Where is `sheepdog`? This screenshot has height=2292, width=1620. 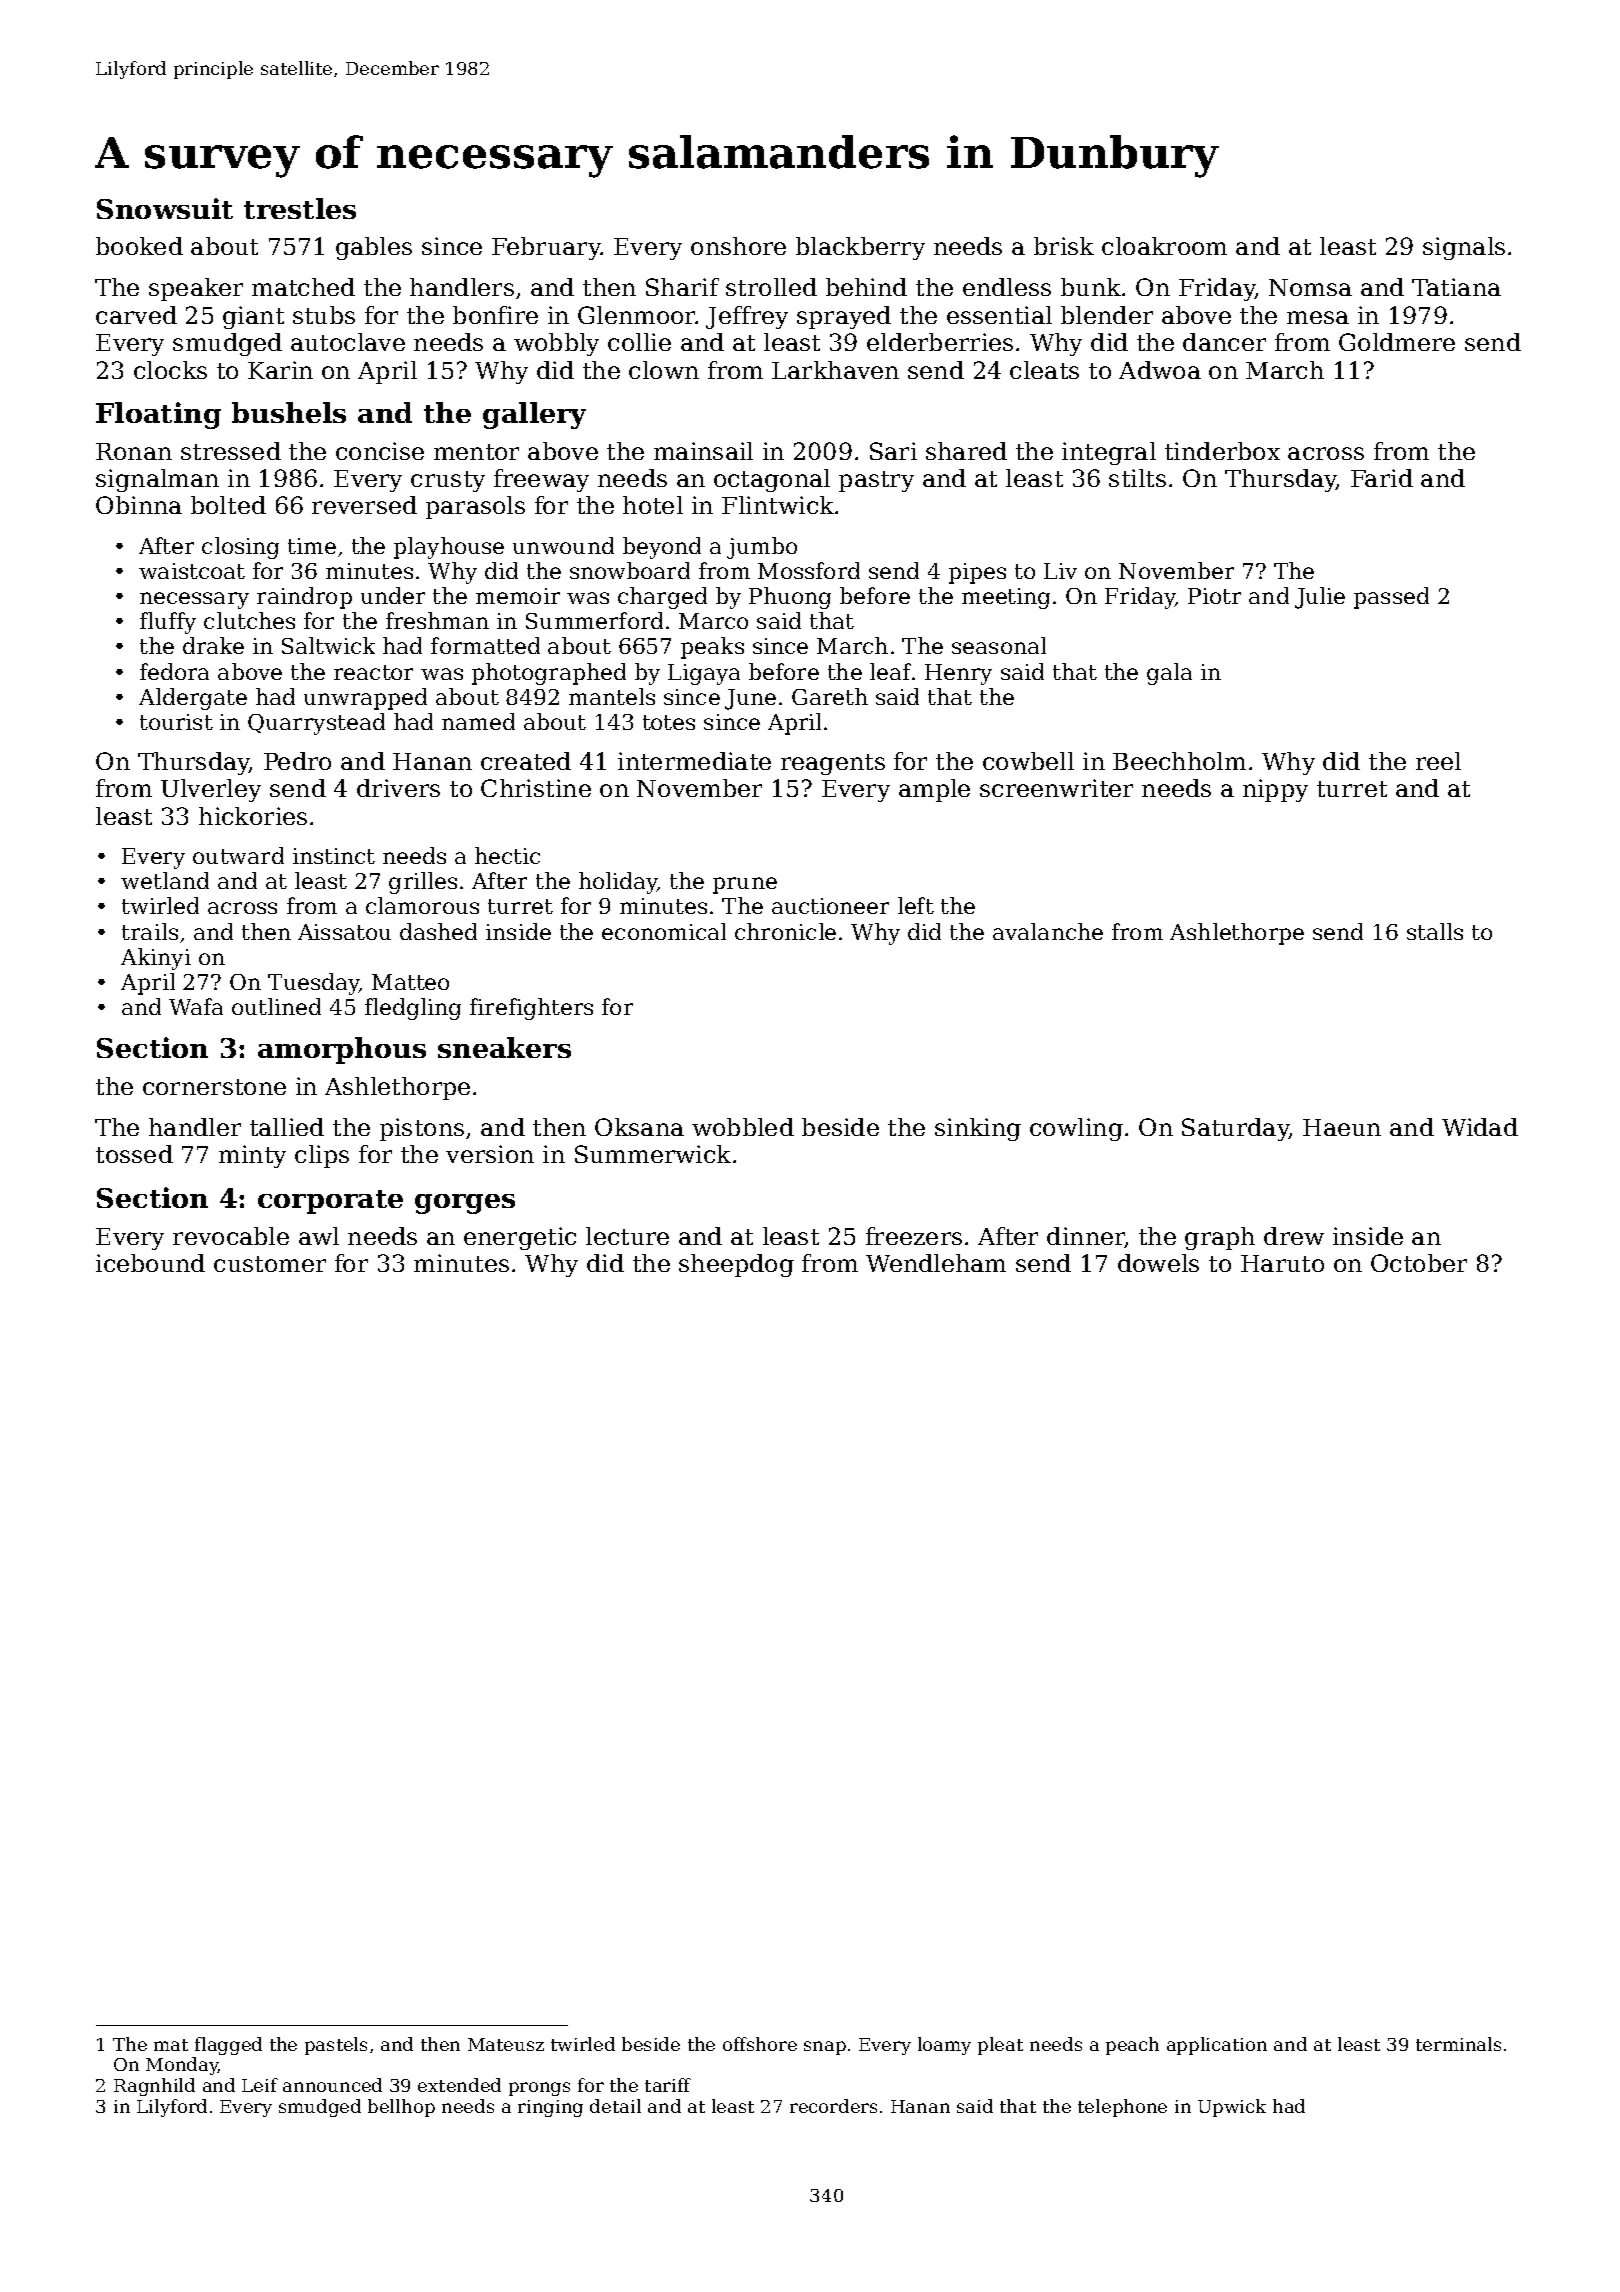 sheepdog is located at coordinates (736, 1265).
